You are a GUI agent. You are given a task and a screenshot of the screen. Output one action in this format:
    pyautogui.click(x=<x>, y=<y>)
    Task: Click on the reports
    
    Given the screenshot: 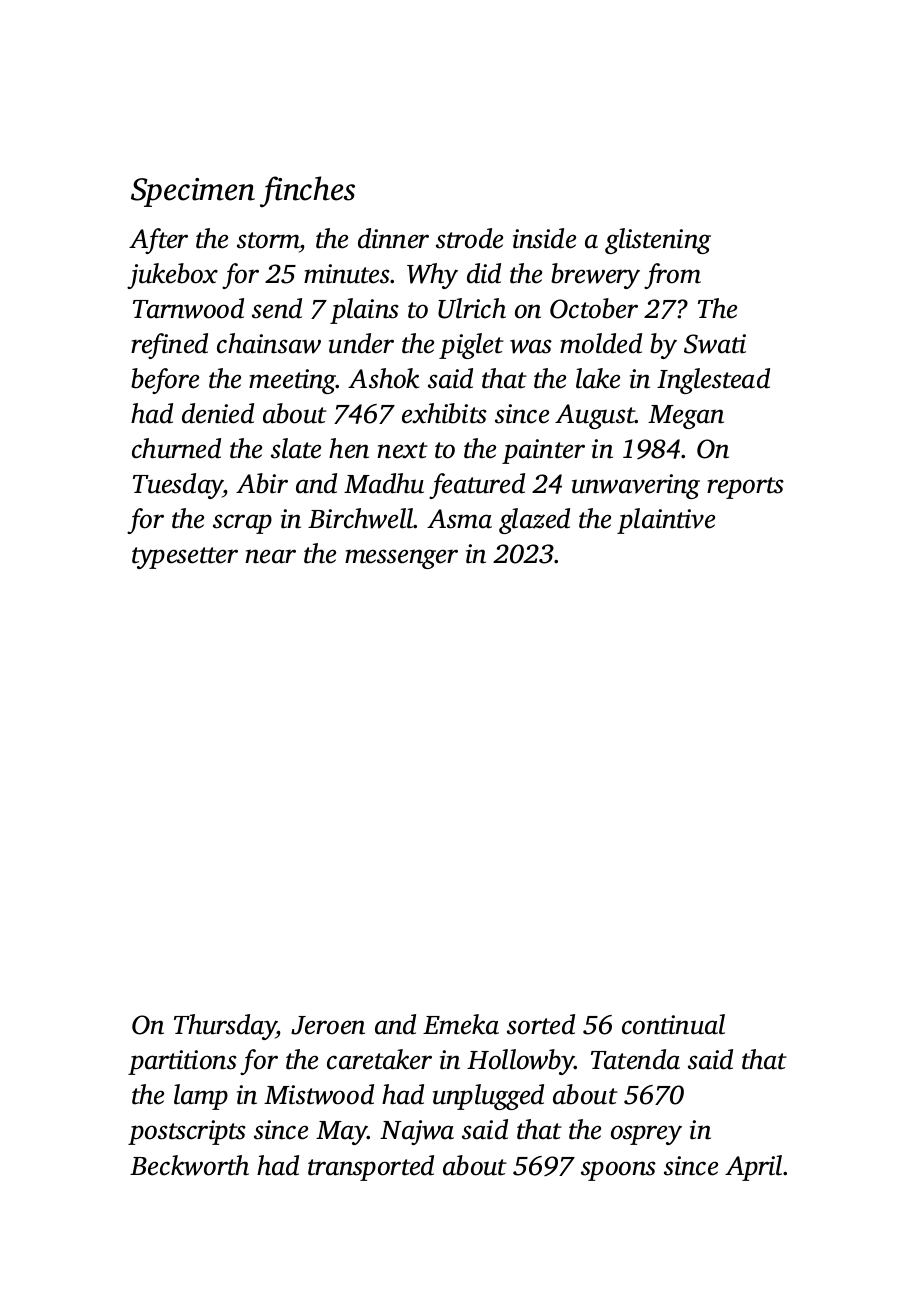 What is the action you would take?
    pyautogui.click(x=745, y=488)
